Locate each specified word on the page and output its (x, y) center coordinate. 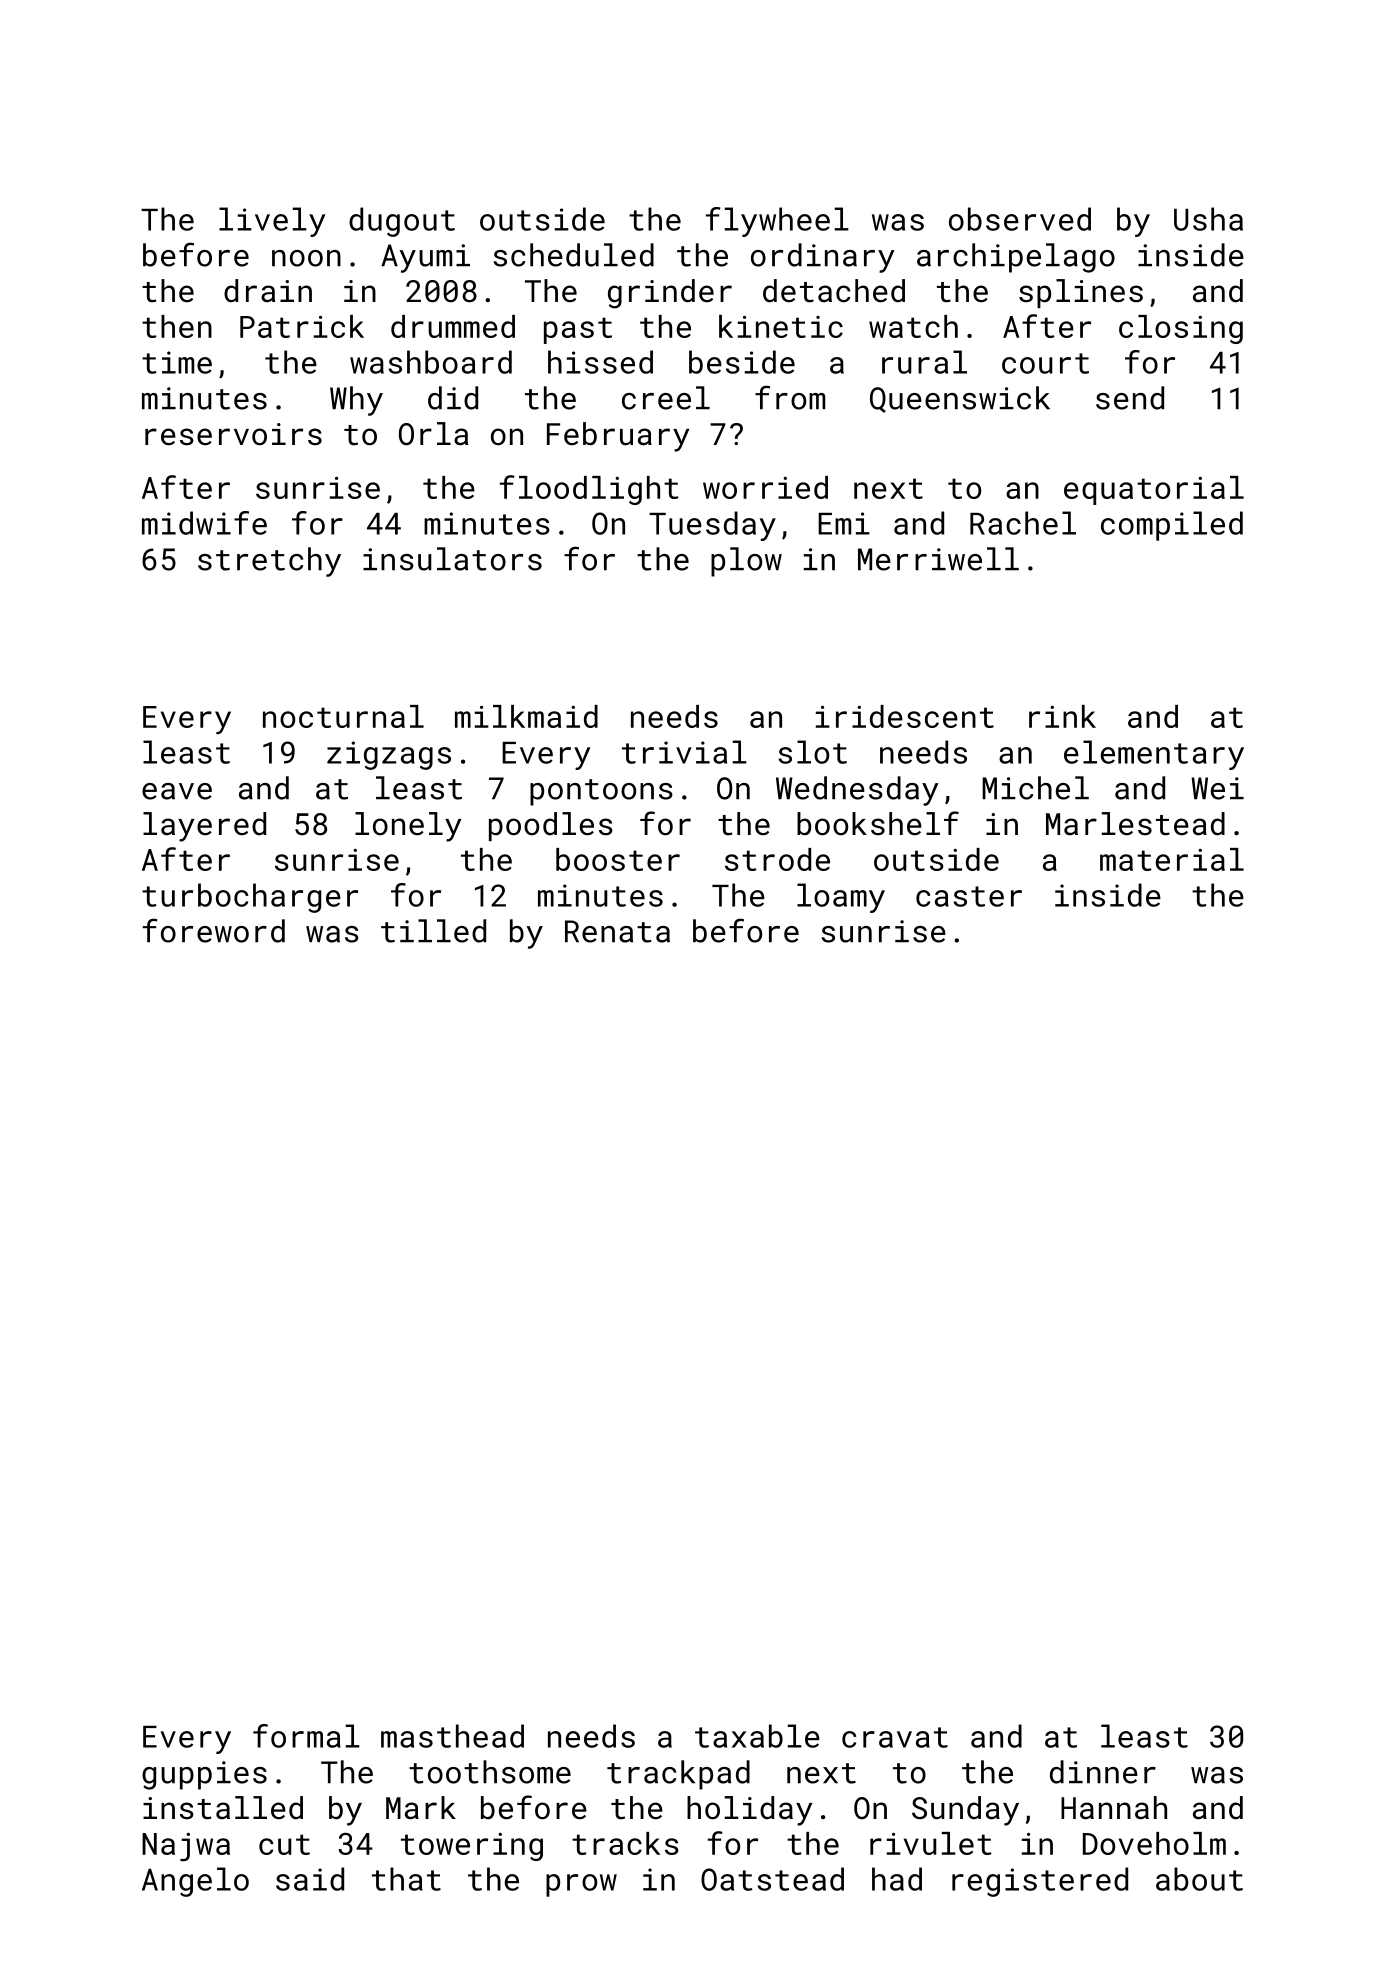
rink (1062, 716)
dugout (402, 222)
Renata (617, 931)
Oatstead (772, 1879)
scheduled (573, 255)
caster (969, 896)
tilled (433, 931)
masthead (452, 1736)
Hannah (1114, 1808)
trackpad (678, 1775)
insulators (452, 559)
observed (1020, 219)
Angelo (195, 1882)
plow (746, 562)
